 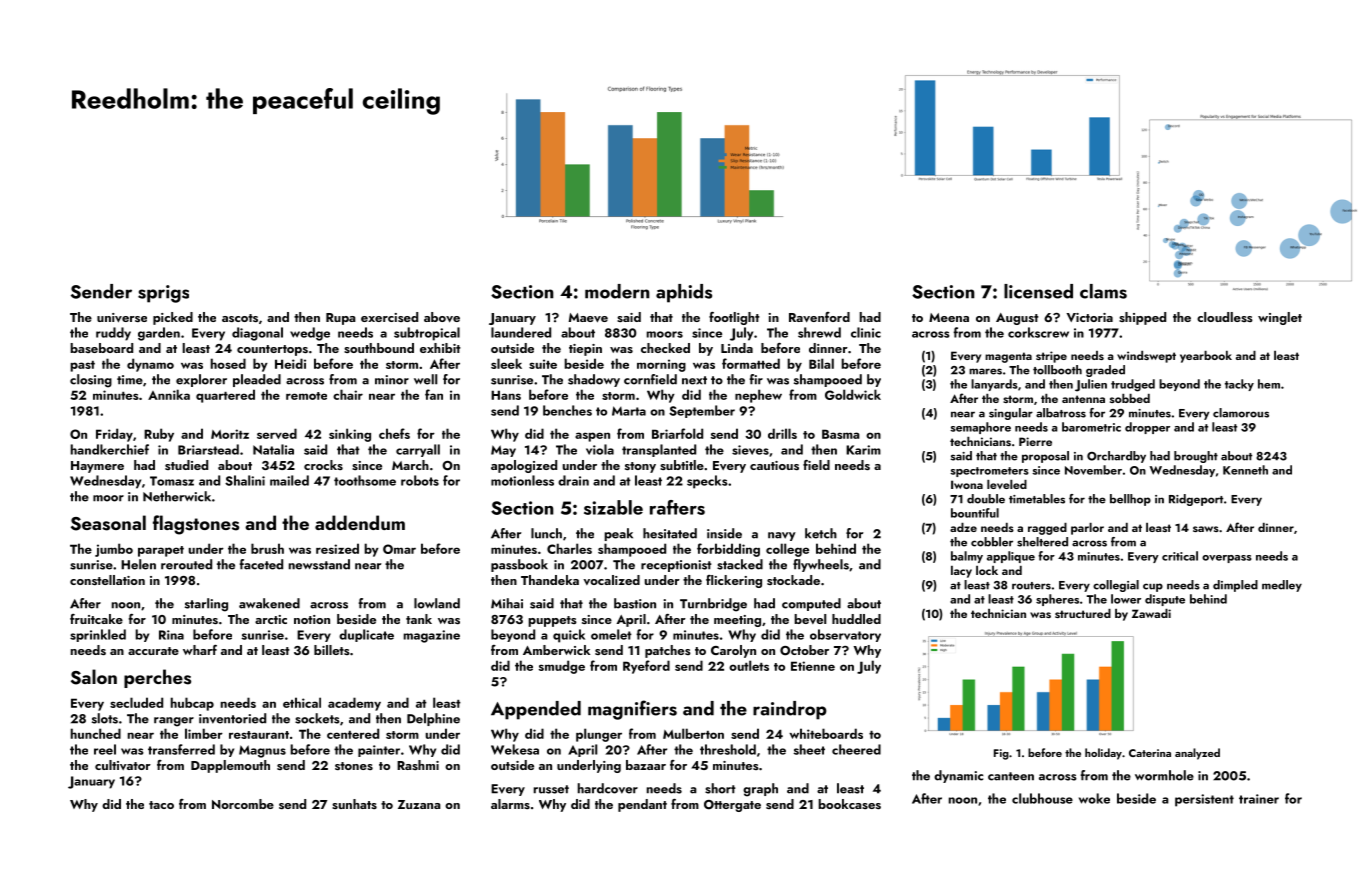 I want to click on ranger, so click(x=174, y=722).
